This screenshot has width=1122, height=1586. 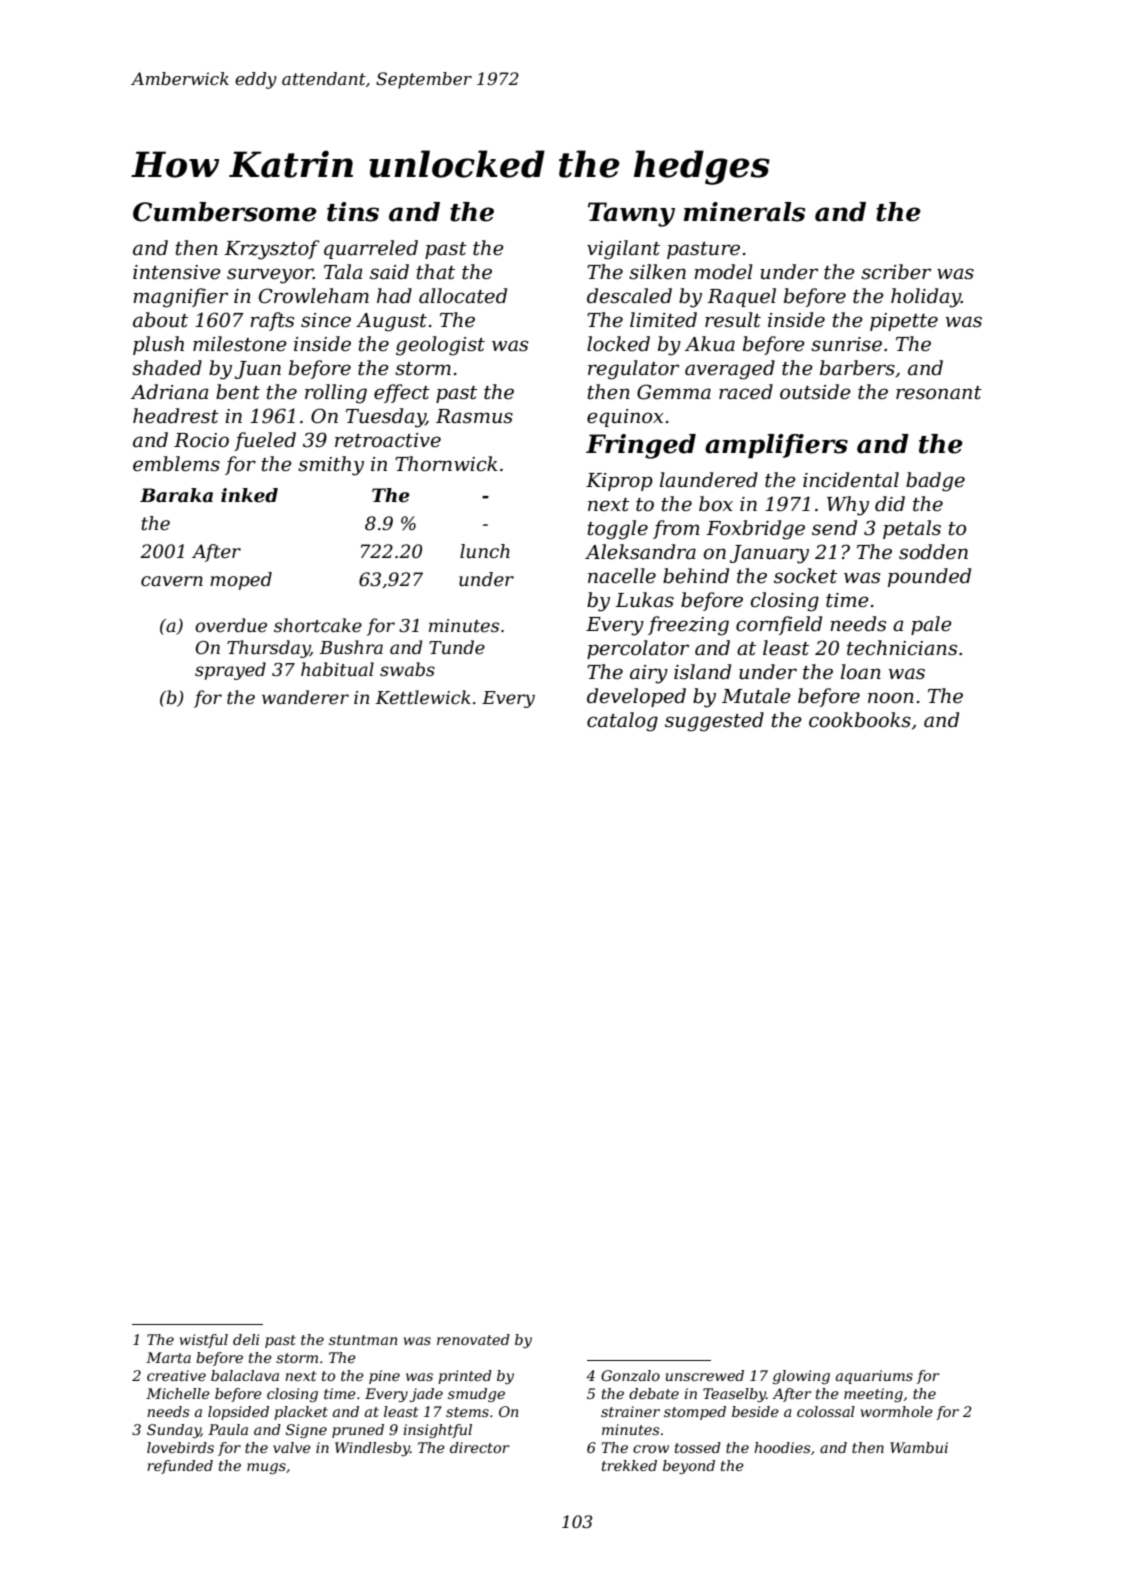 I want to click on geologist, so click(x=440, y=346).
